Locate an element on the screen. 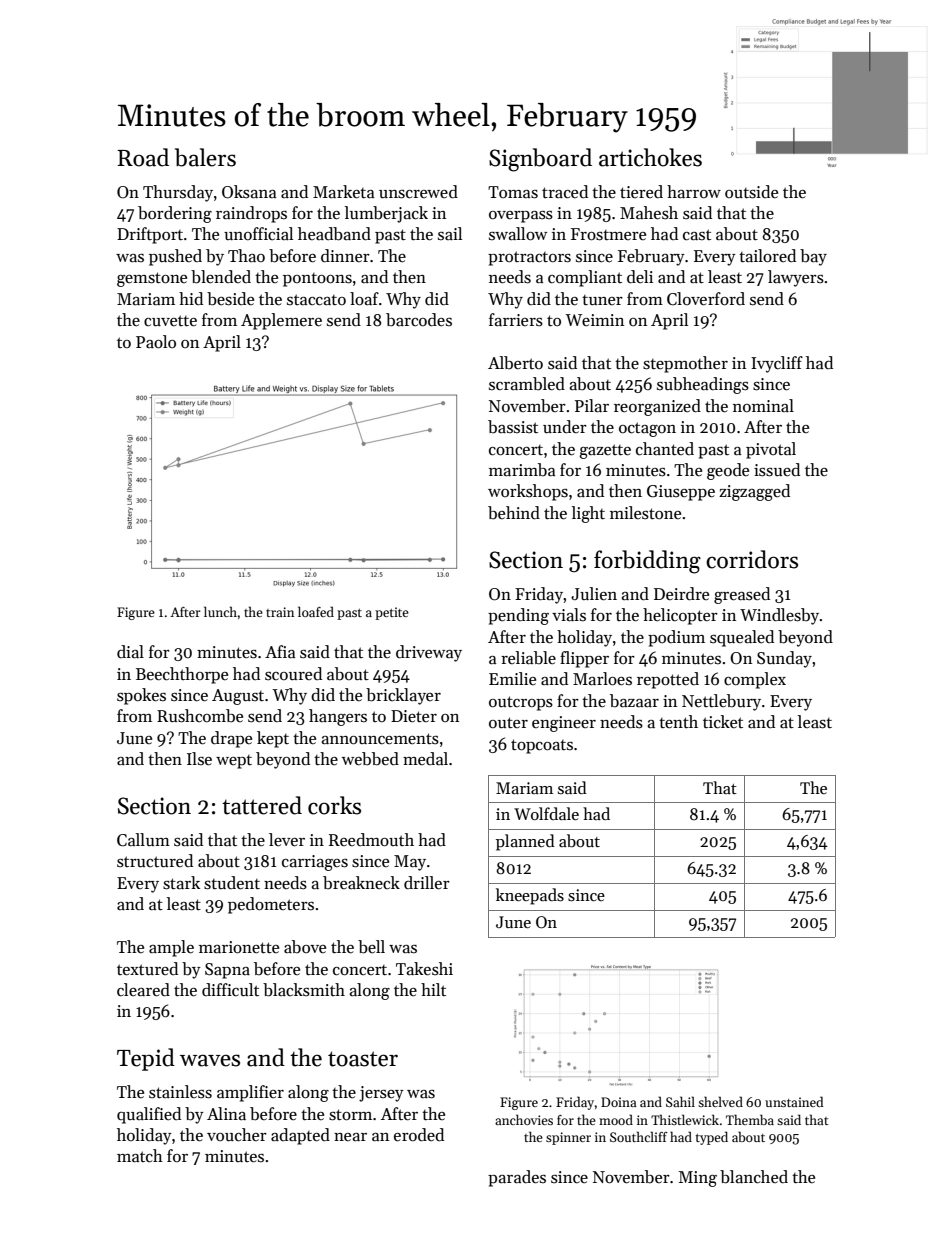  tattered is located at coordinates (262, 805).
